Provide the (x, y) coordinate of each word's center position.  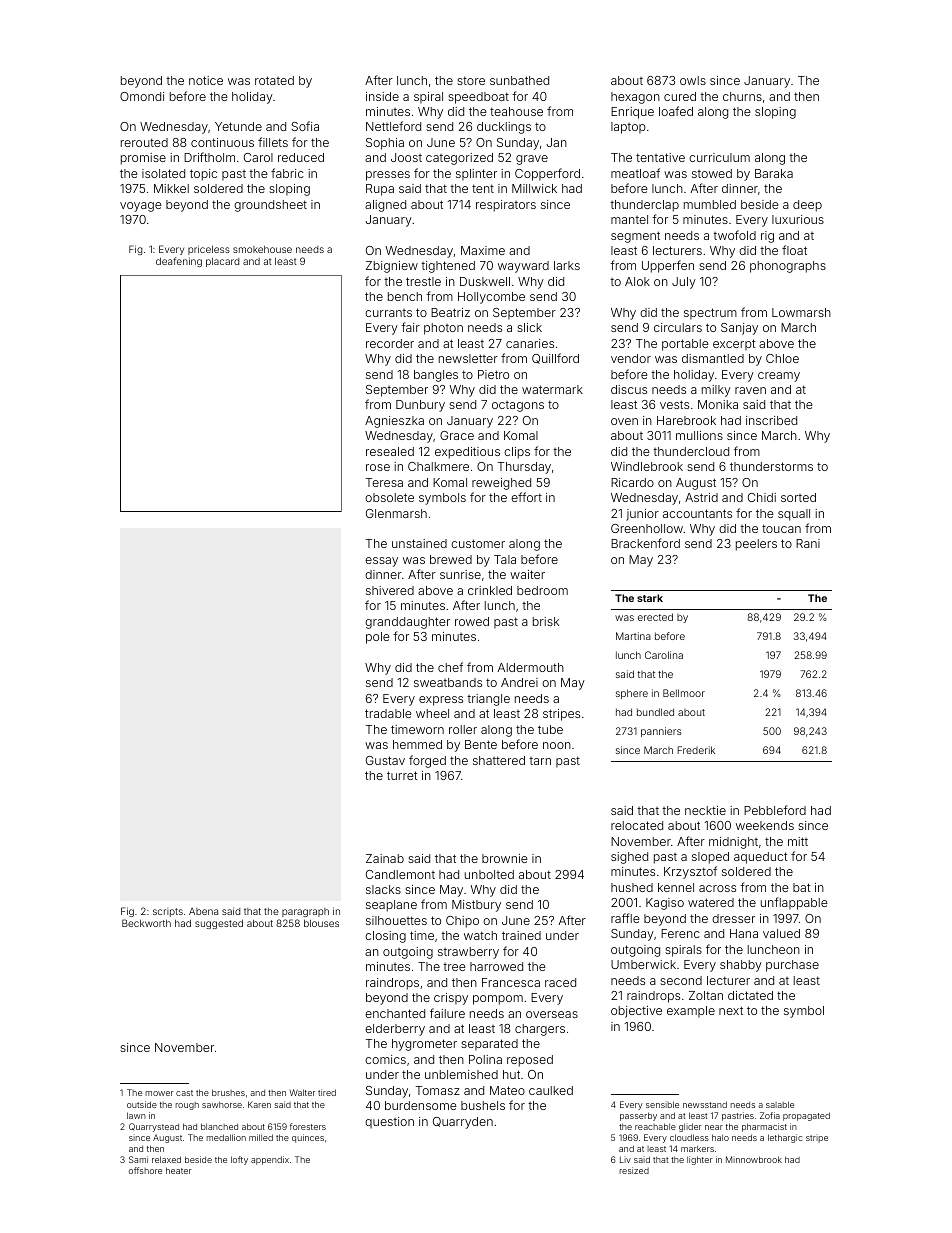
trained (521, 935)
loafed (676, 111)
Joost (406, 157)
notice (206, 80)
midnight (733, 843)
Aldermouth (531, 667)
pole (378, 638)
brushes (228, 1092)
